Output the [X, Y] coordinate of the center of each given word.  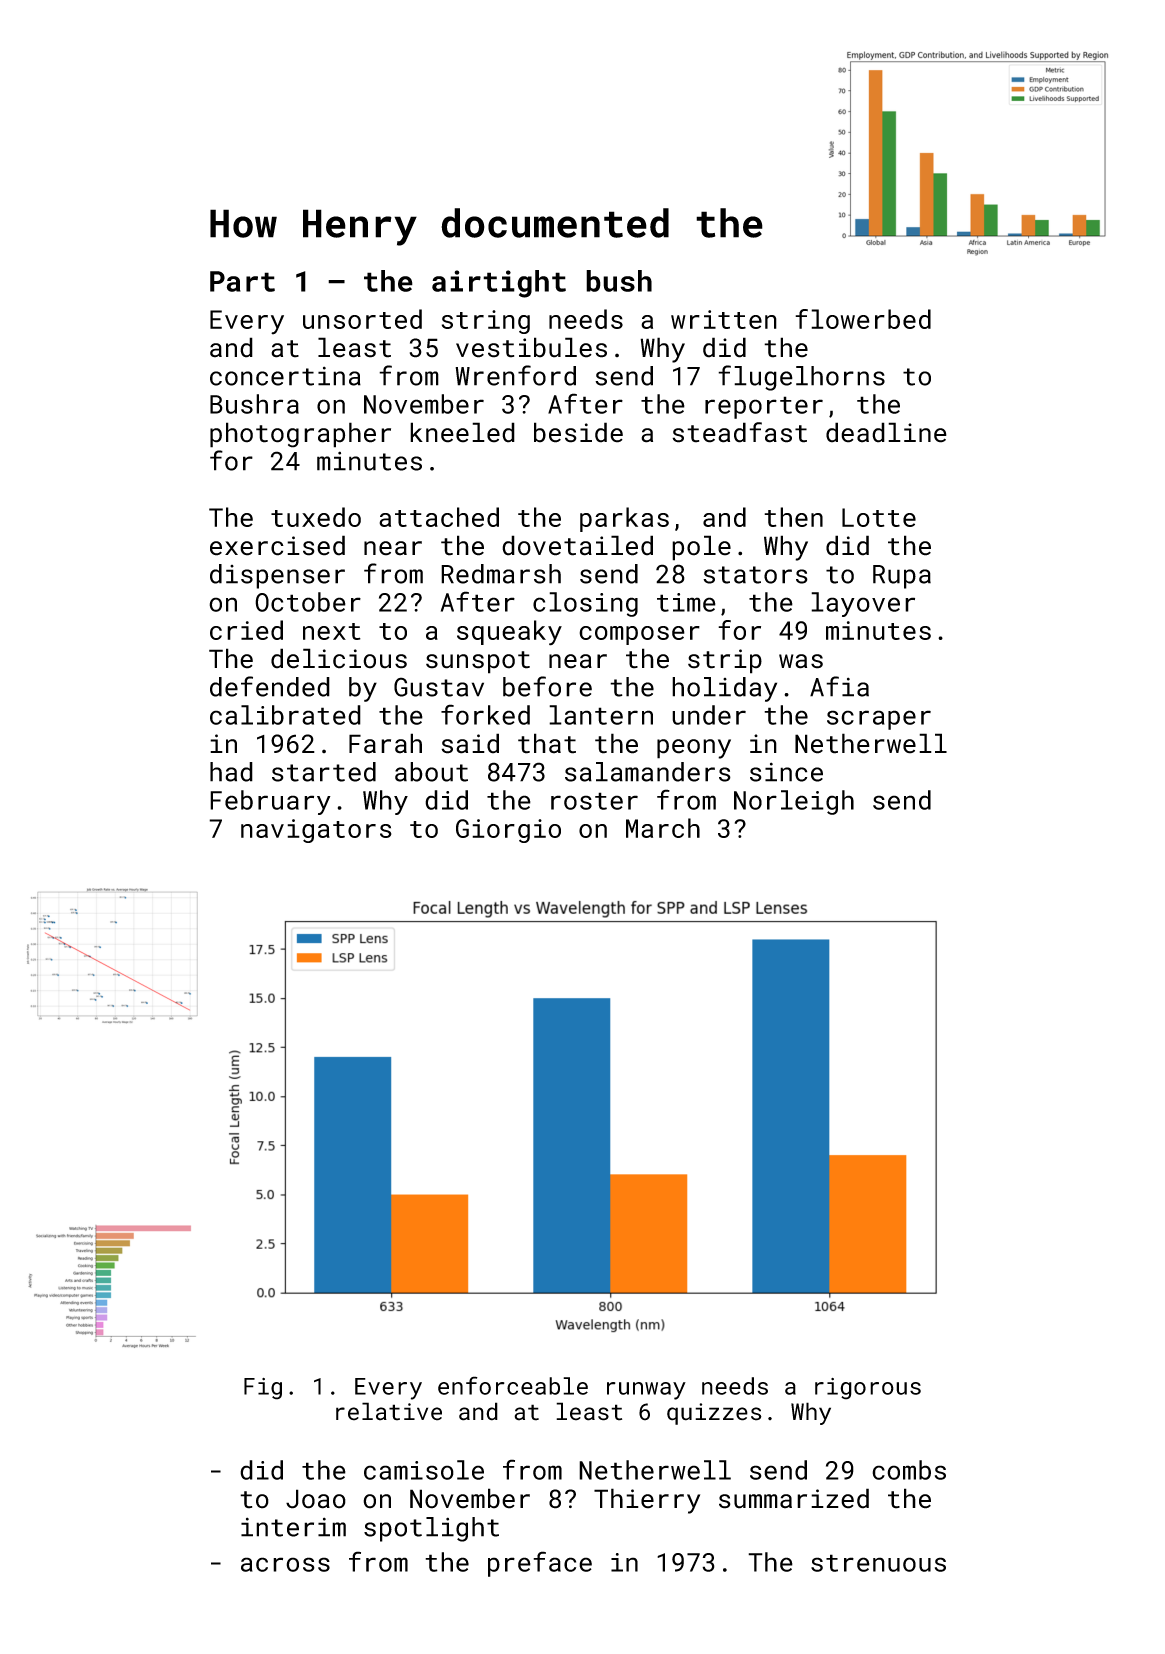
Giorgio [508, 831]
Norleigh [794, 802]
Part [242, 281]
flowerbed [863, 319]
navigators [316, 831]
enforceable [513, 1385]
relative [389, 1411]
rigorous [868, 1389]
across [285, 1564]
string [486, 322]
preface [540, 1564]
